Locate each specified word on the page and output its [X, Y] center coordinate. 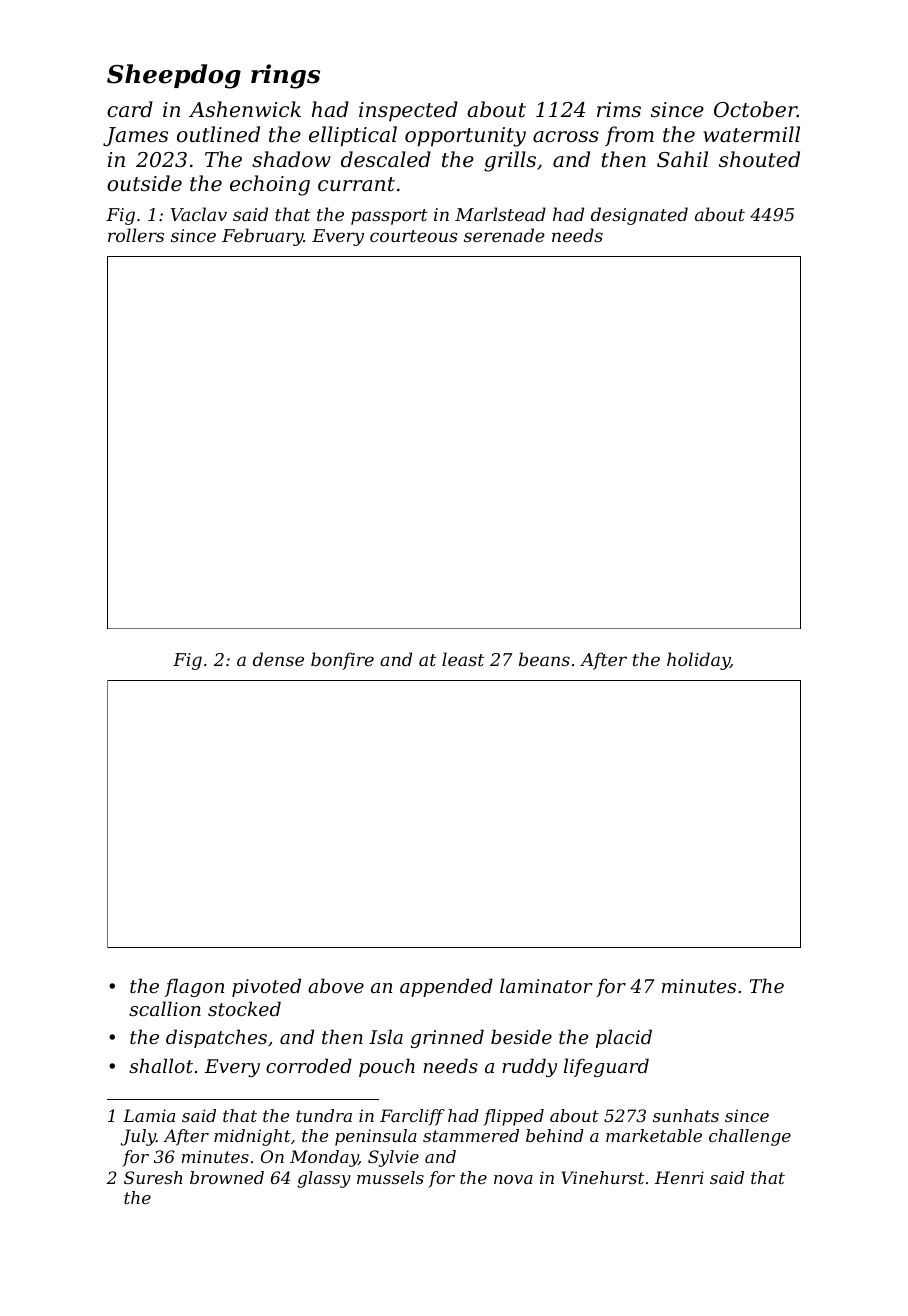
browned [227, 1177]
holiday [698, 661]
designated [639, 216]
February [262, 237]
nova [513, 1179]
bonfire [342, 661]
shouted [759, 159]
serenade [504, 235]
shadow [291, 159]
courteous [414, 236]
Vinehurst [602, 1177]
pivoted [266, 987]
